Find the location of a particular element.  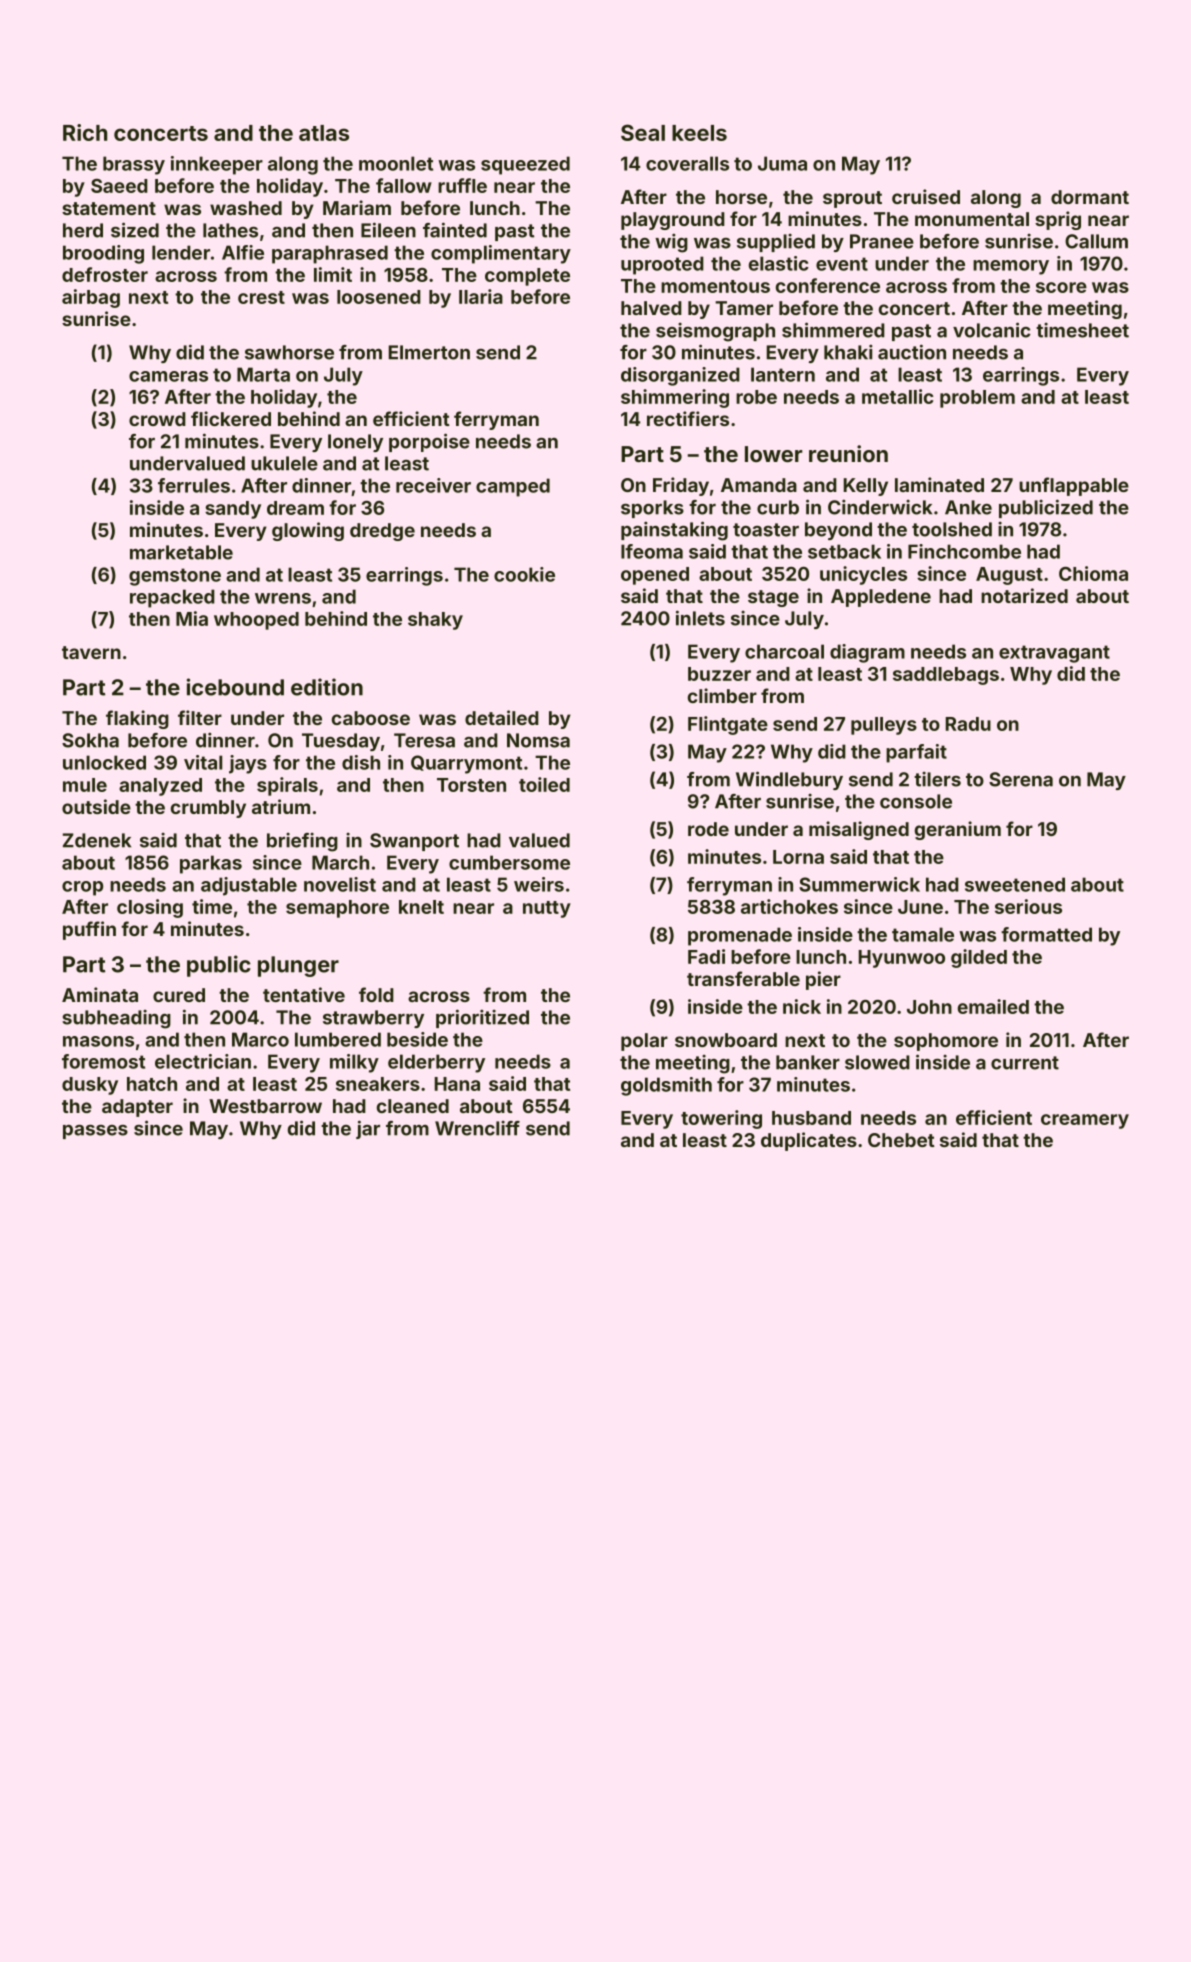

crop is located at coordinates (82, 888).
